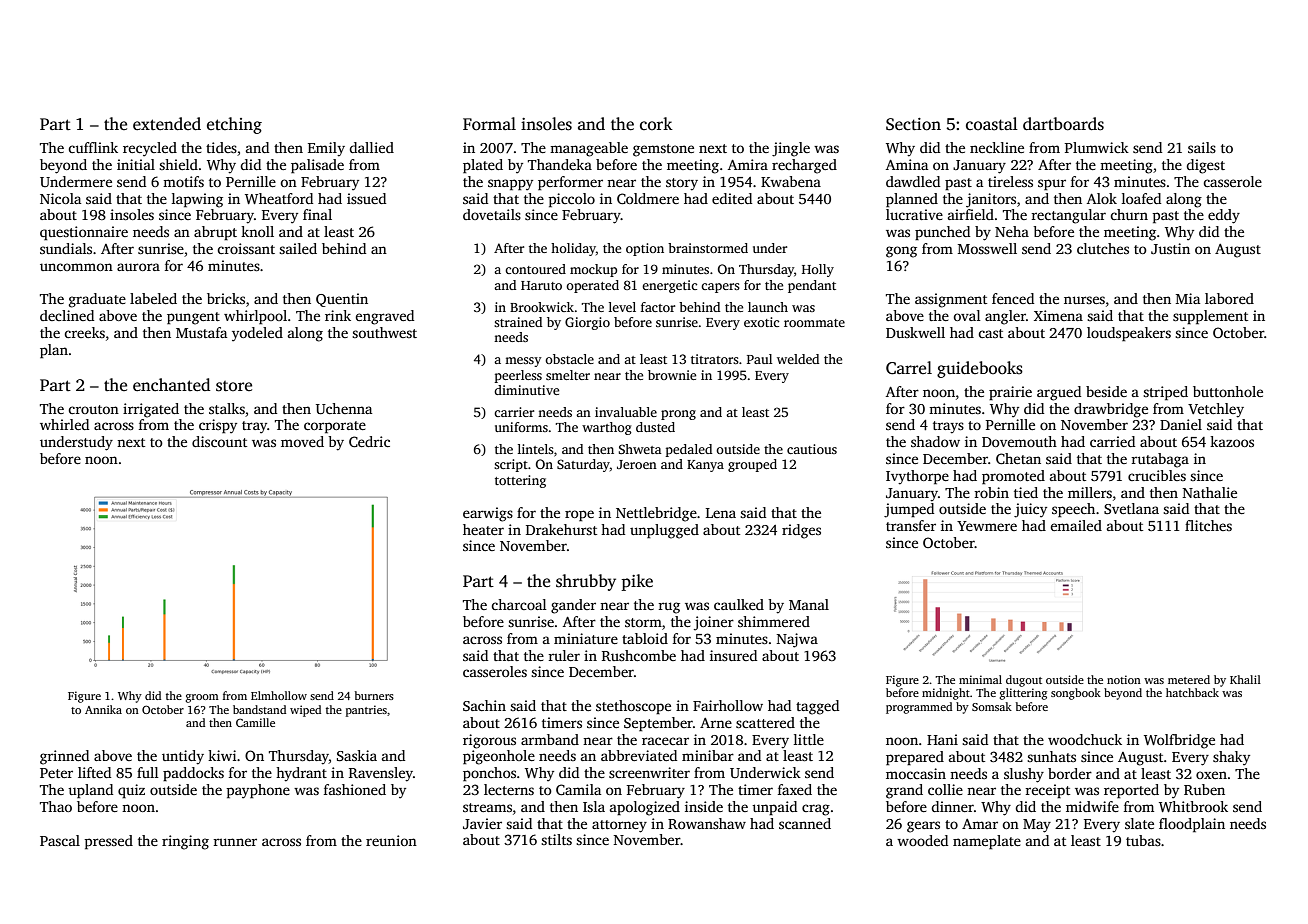 This screenshot has width=1308, height=924. What do you see at coordinates (131, 791) in the screenshot?
I see `quiz` at bounding box center [131, 791].
